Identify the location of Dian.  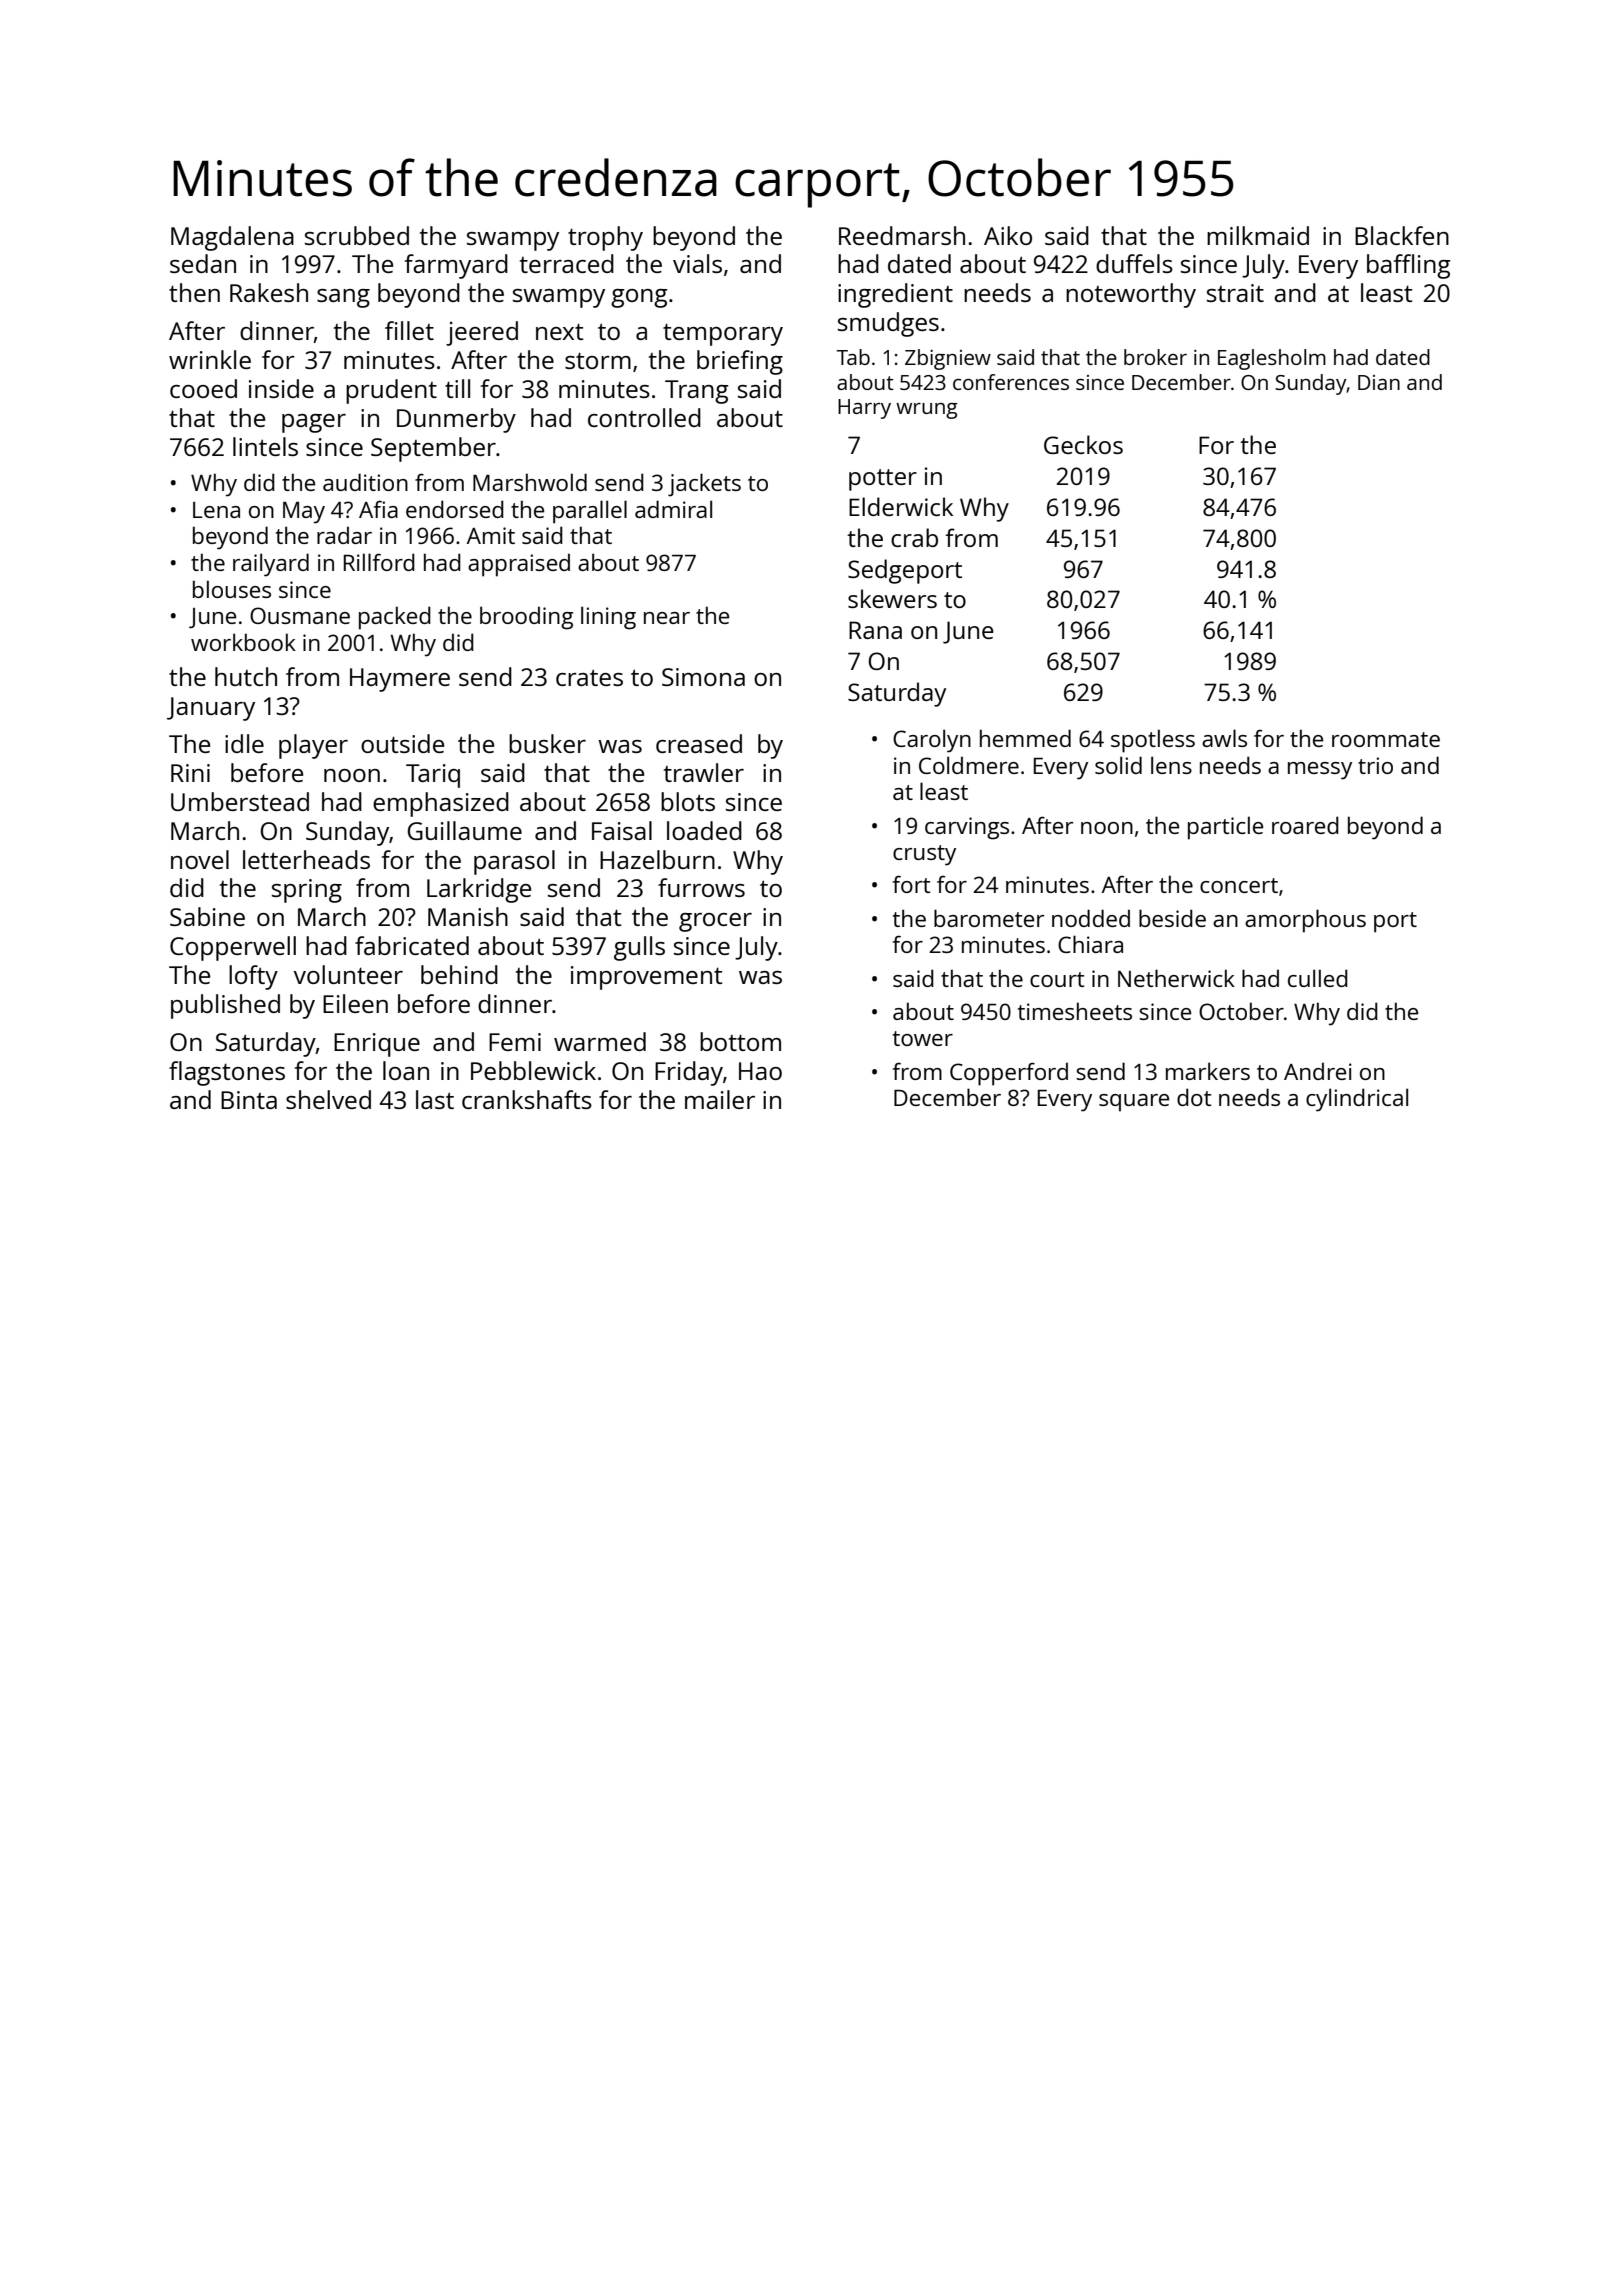
(1379, 382).
